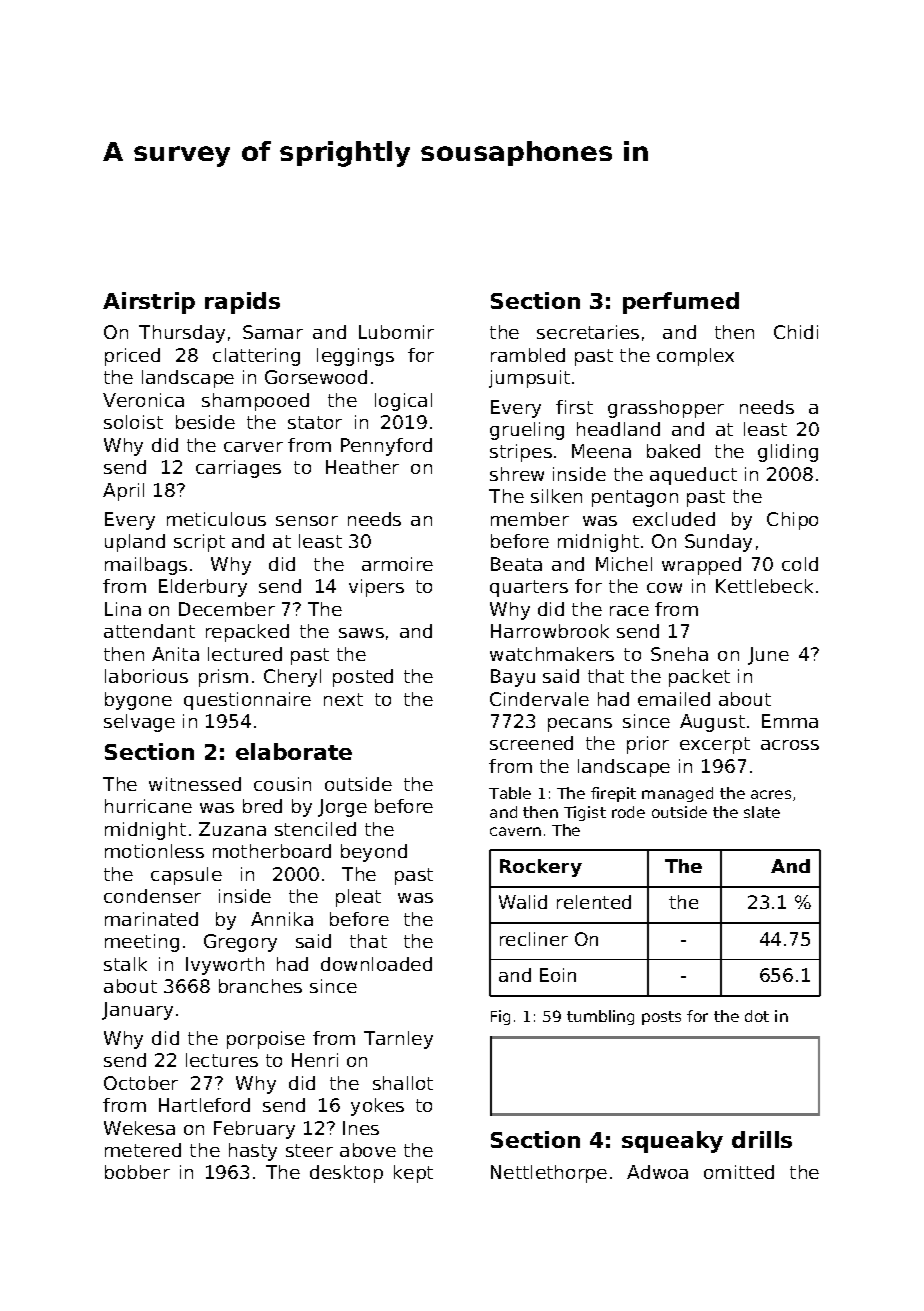 Image resolution: width=924 pixels, height=1311 pixels. What do you see at coordinates (315, 1060) in the page?
I see `Henri` at bounding box center [315, 1060].
